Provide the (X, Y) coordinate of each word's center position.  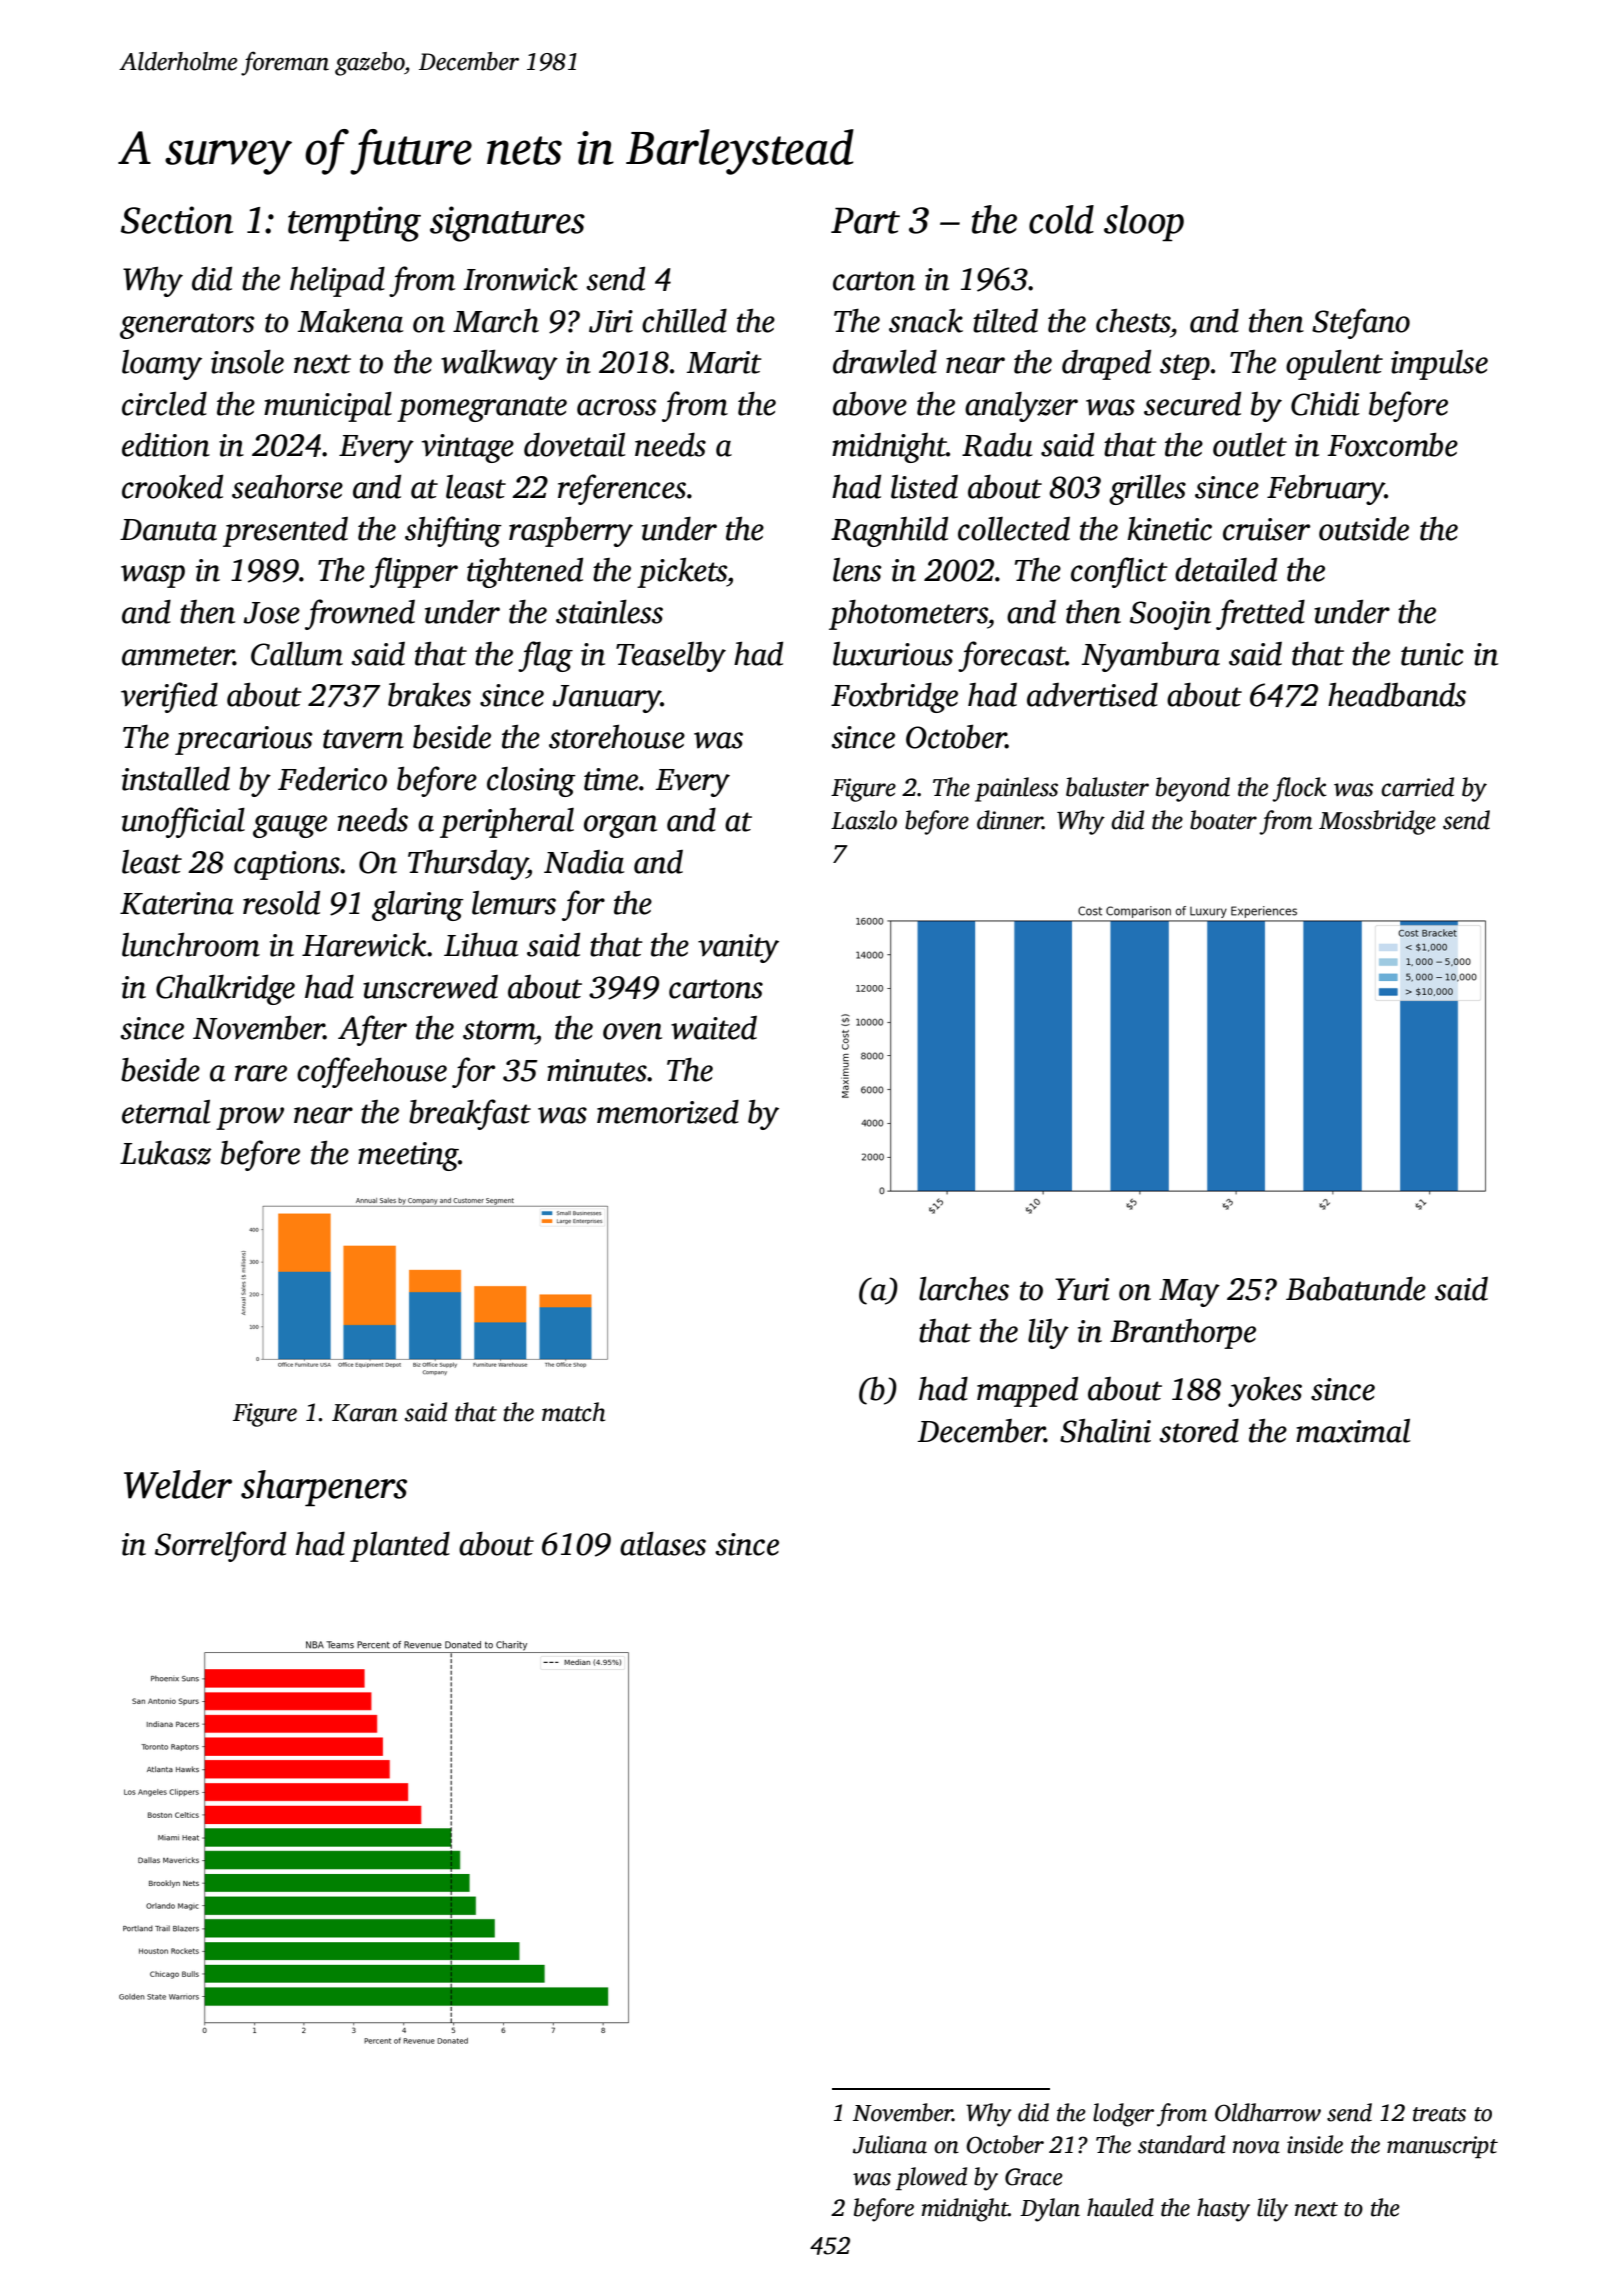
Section (177, 220)
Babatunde (1356, 1289)
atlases (663, 1544)
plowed (931, 2178)
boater (1223, 820)
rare (261, 1073)
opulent (1334, 365)
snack (926, 321)
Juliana (890, 2144)
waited (714, 1028)
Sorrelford (220, 1546)
